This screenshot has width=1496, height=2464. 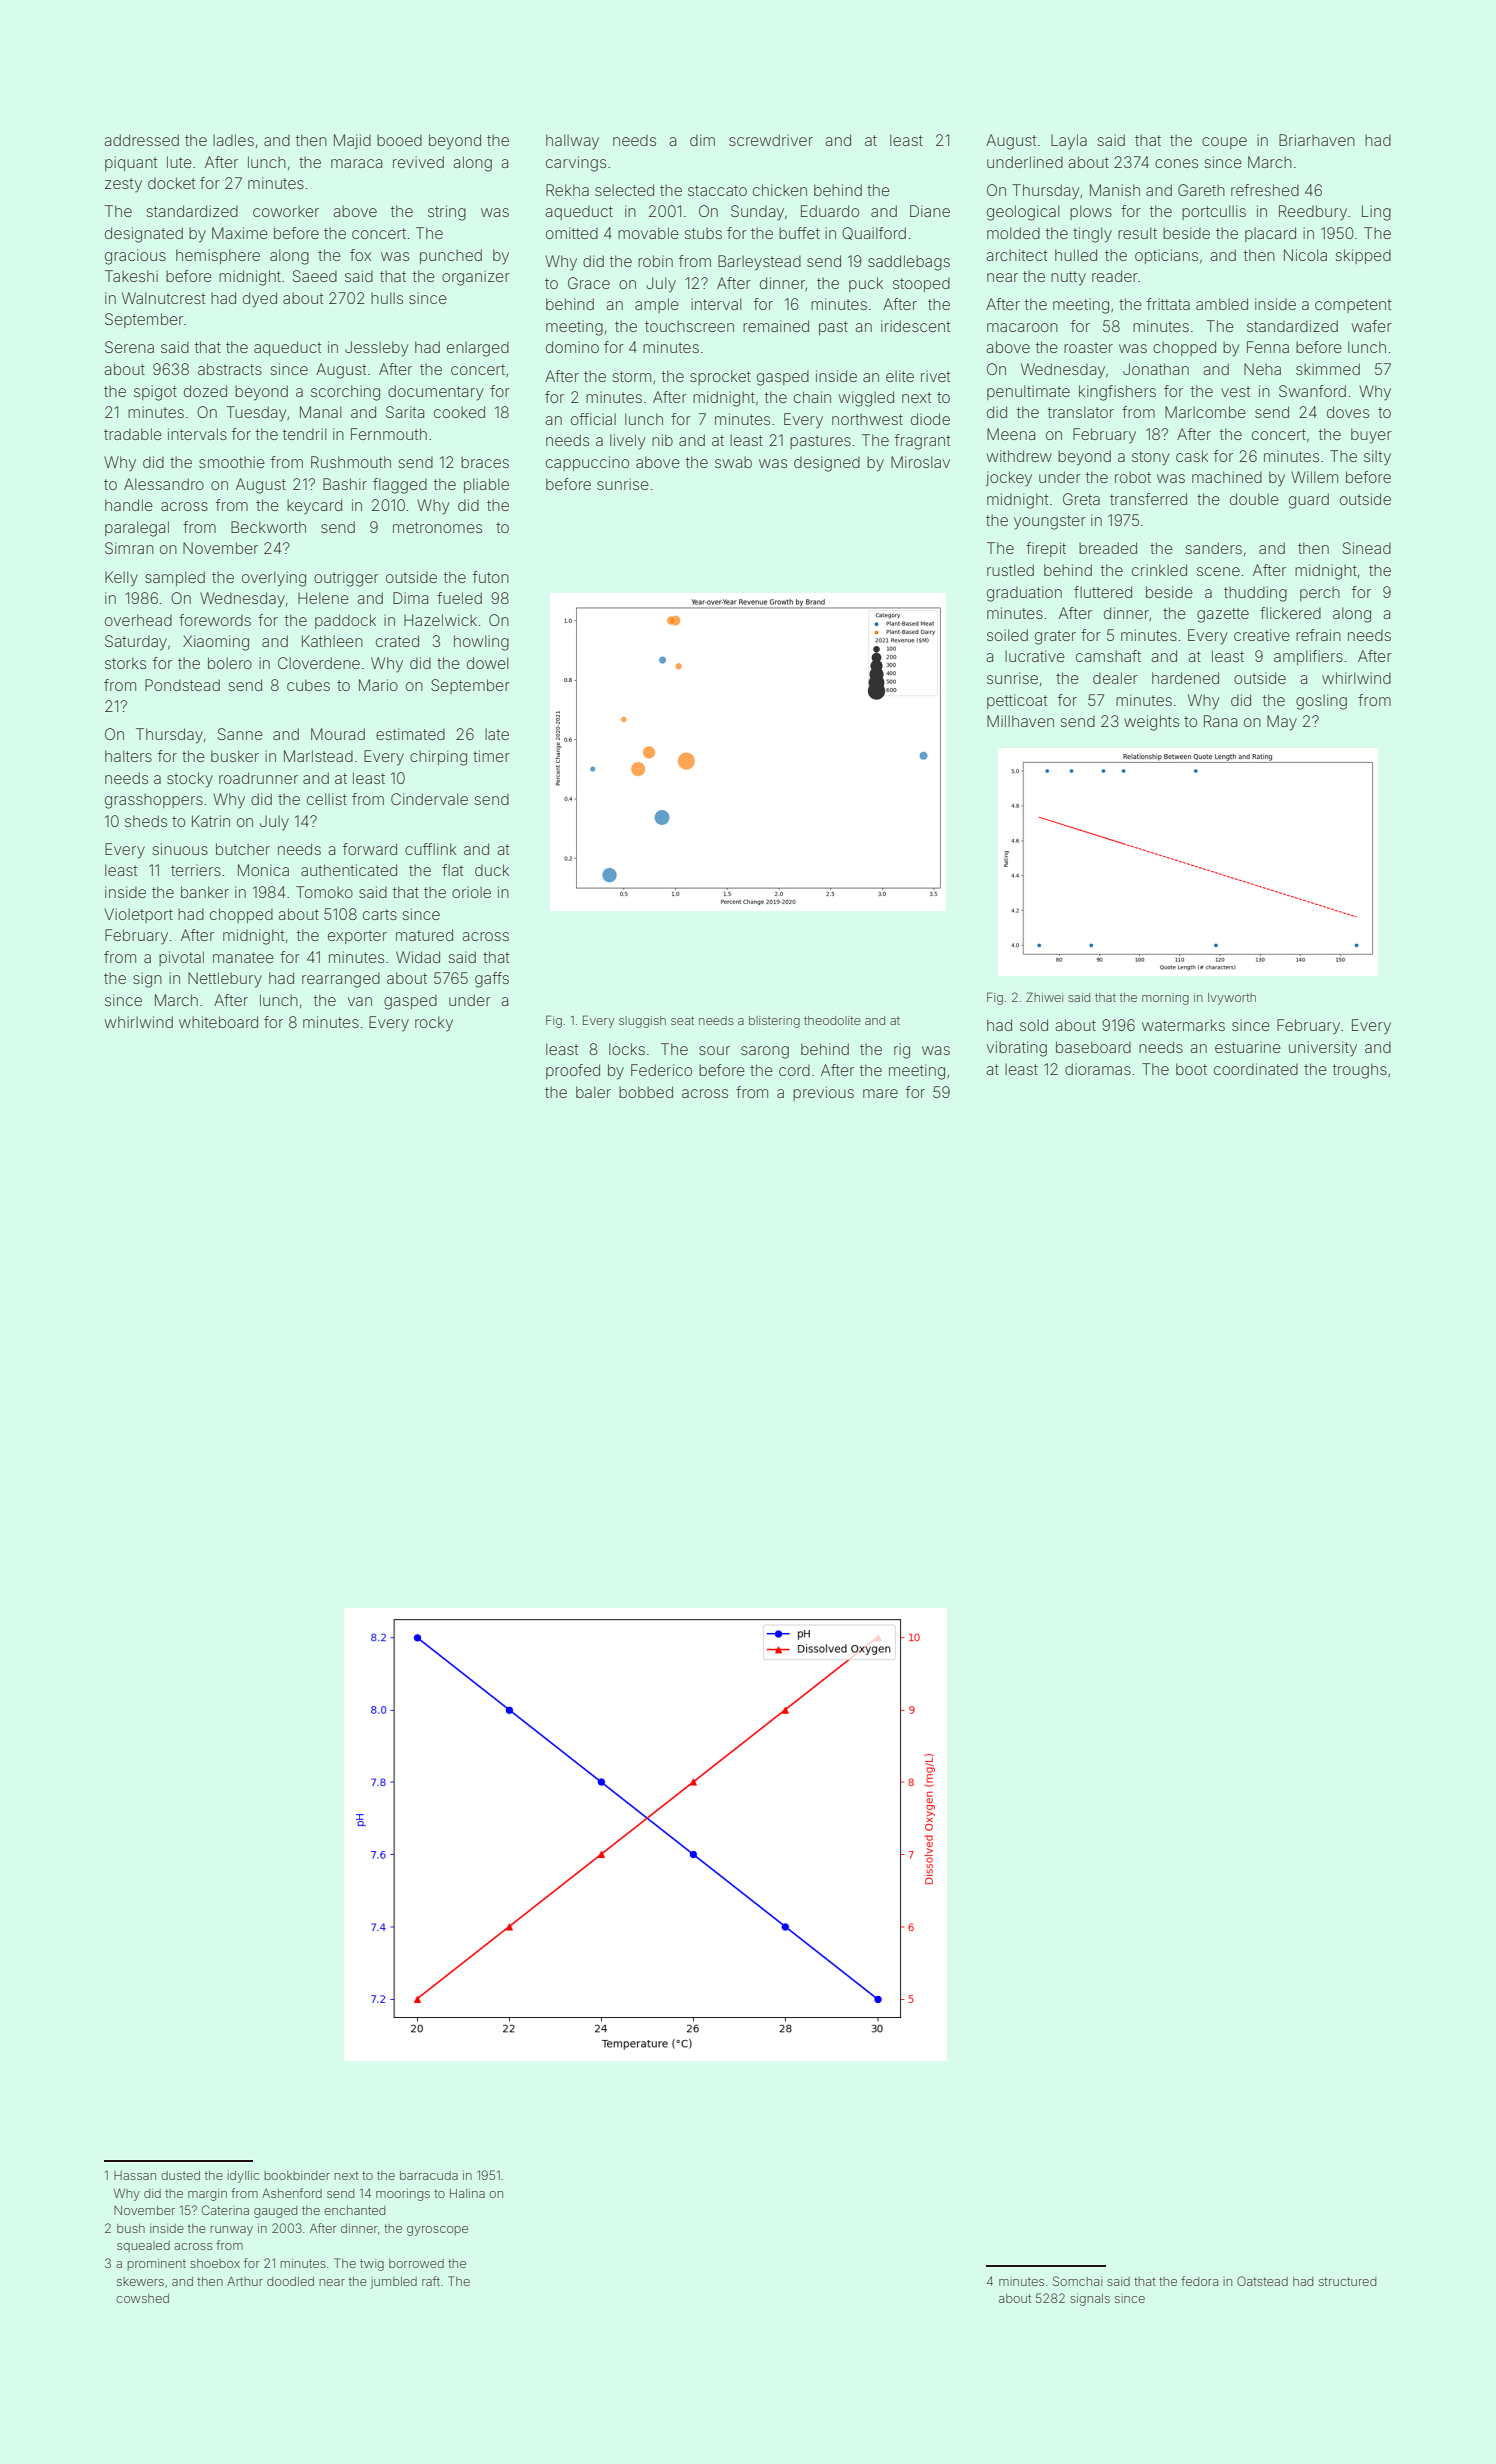 What do you see at coordinates (290, 2281) in the screenshot?
I see `doodled` at bounding box center [290, 2281].
